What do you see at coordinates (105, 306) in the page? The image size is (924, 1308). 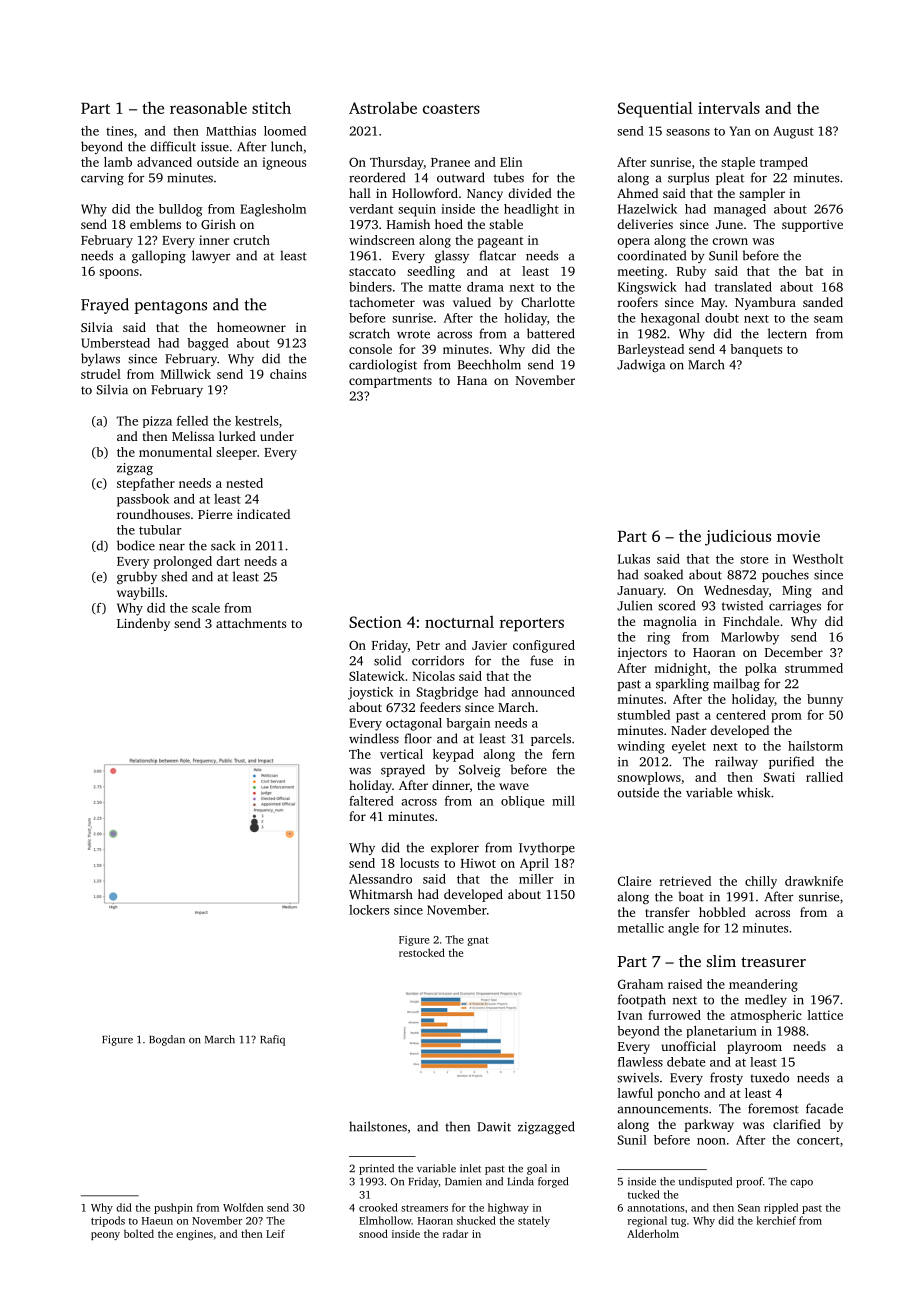 I see `Frayed` at bounding box center [105, 306].
